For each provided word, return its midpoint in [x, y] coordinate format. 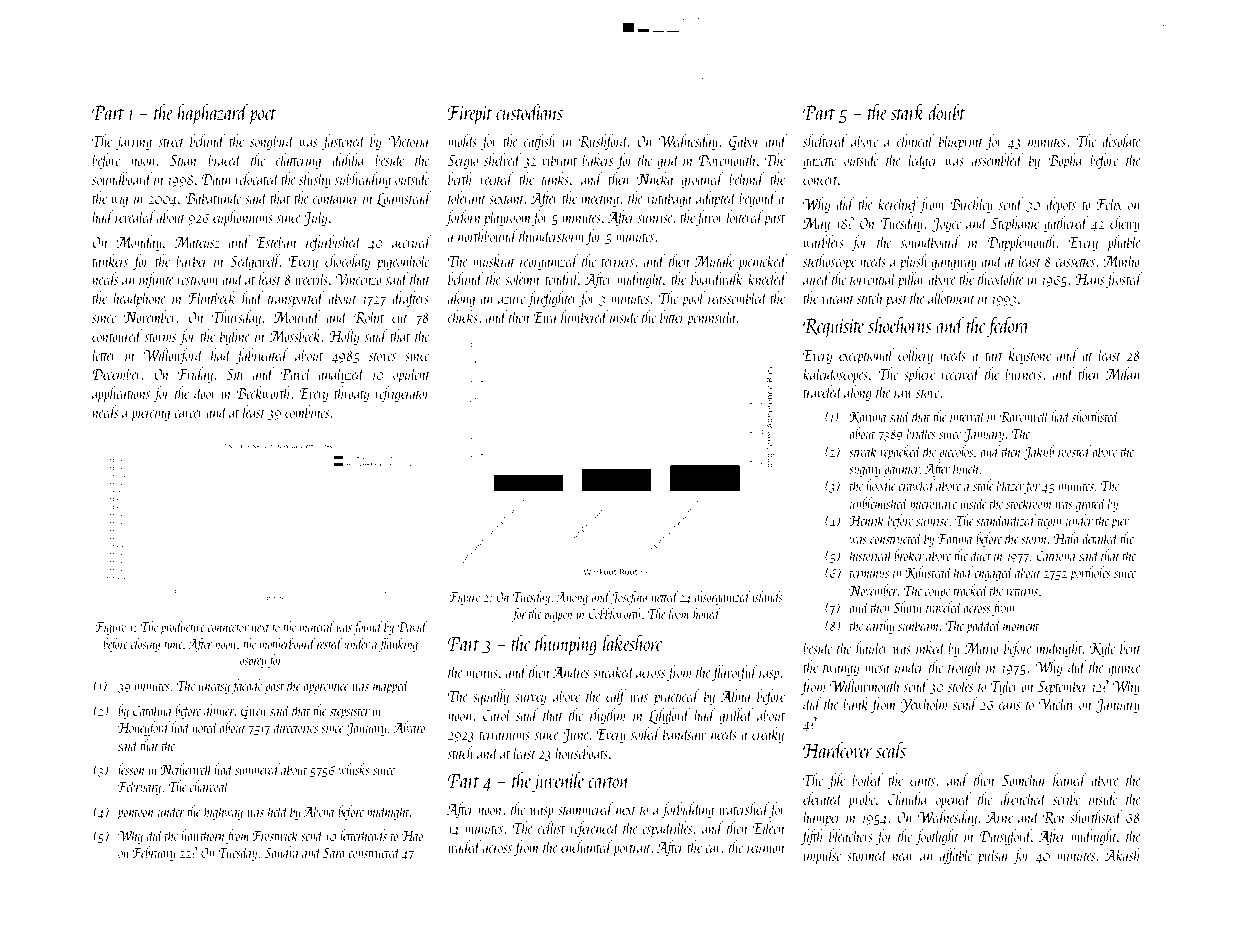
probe [861, 800]
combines [307, 411]
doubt [946, 111]
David [413, 626]
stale [983, 485]
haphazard [213, 114]
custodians [529, 111]
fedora [1007, 326]
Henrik [866, 520]
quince [1124, 669]
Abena [318, 811]
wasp [542, 813]
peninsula [711, 318]
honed [707, 613]
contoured [117, 335]
